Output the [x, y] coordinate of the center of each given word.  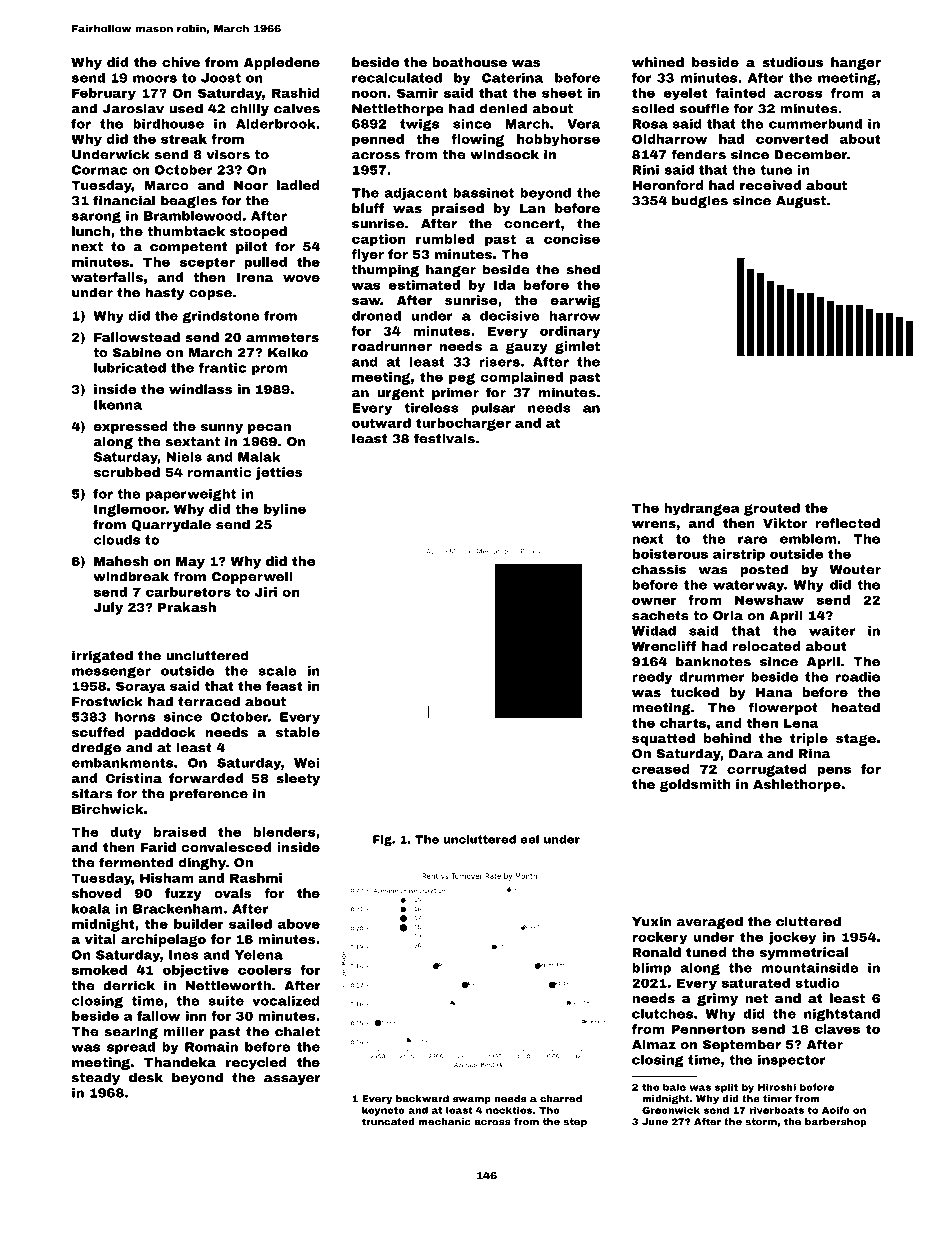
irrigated [102, 656]
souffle [704, 108]
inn [196, 1016]
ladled [298, 185]
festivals [444, 438]
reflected [848, 523]
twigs [419, 125]
